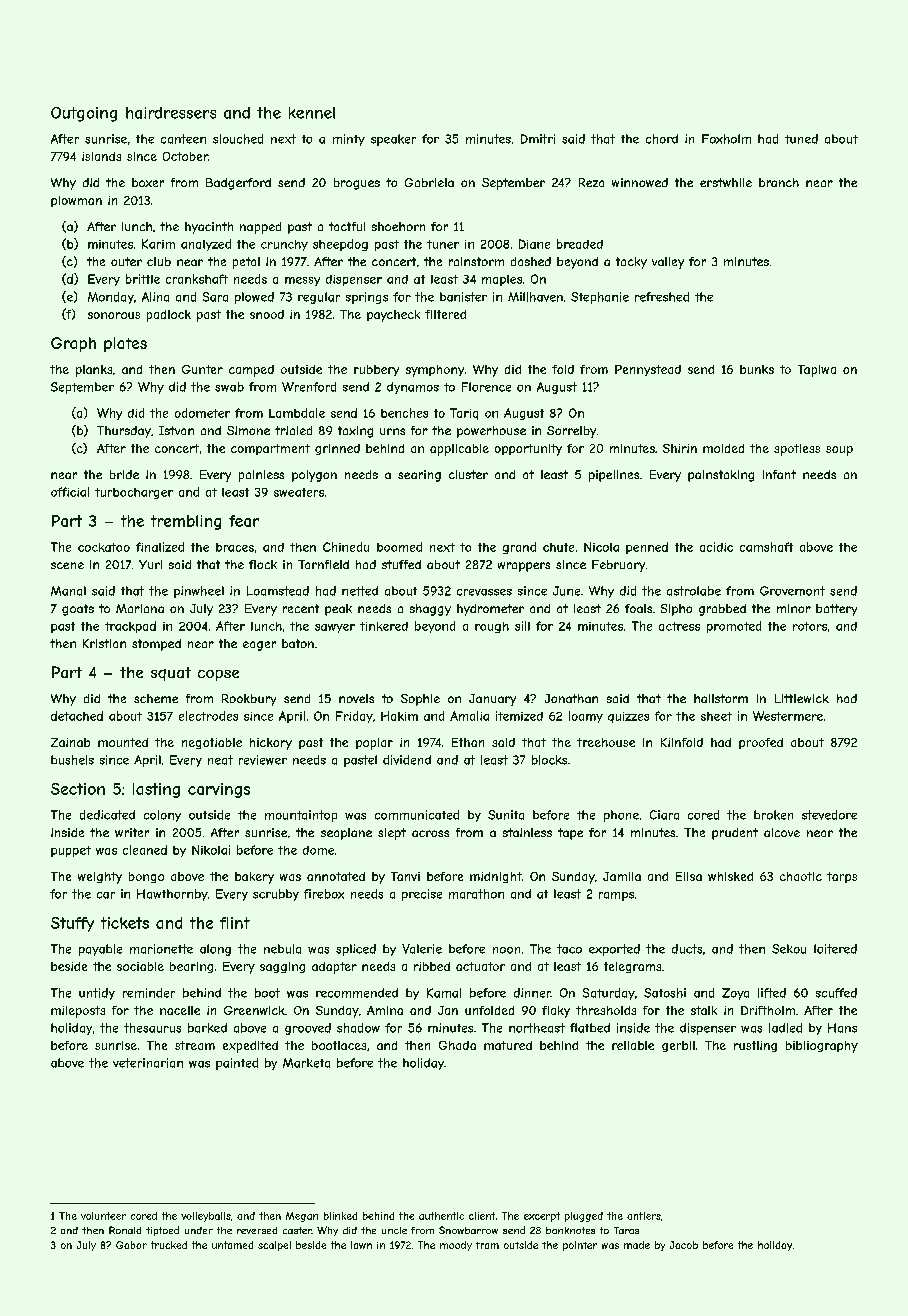 This page has height=1316, width=908. Describe the element at coordinates (508, 1045) in the page. I see `matured` at that location.
